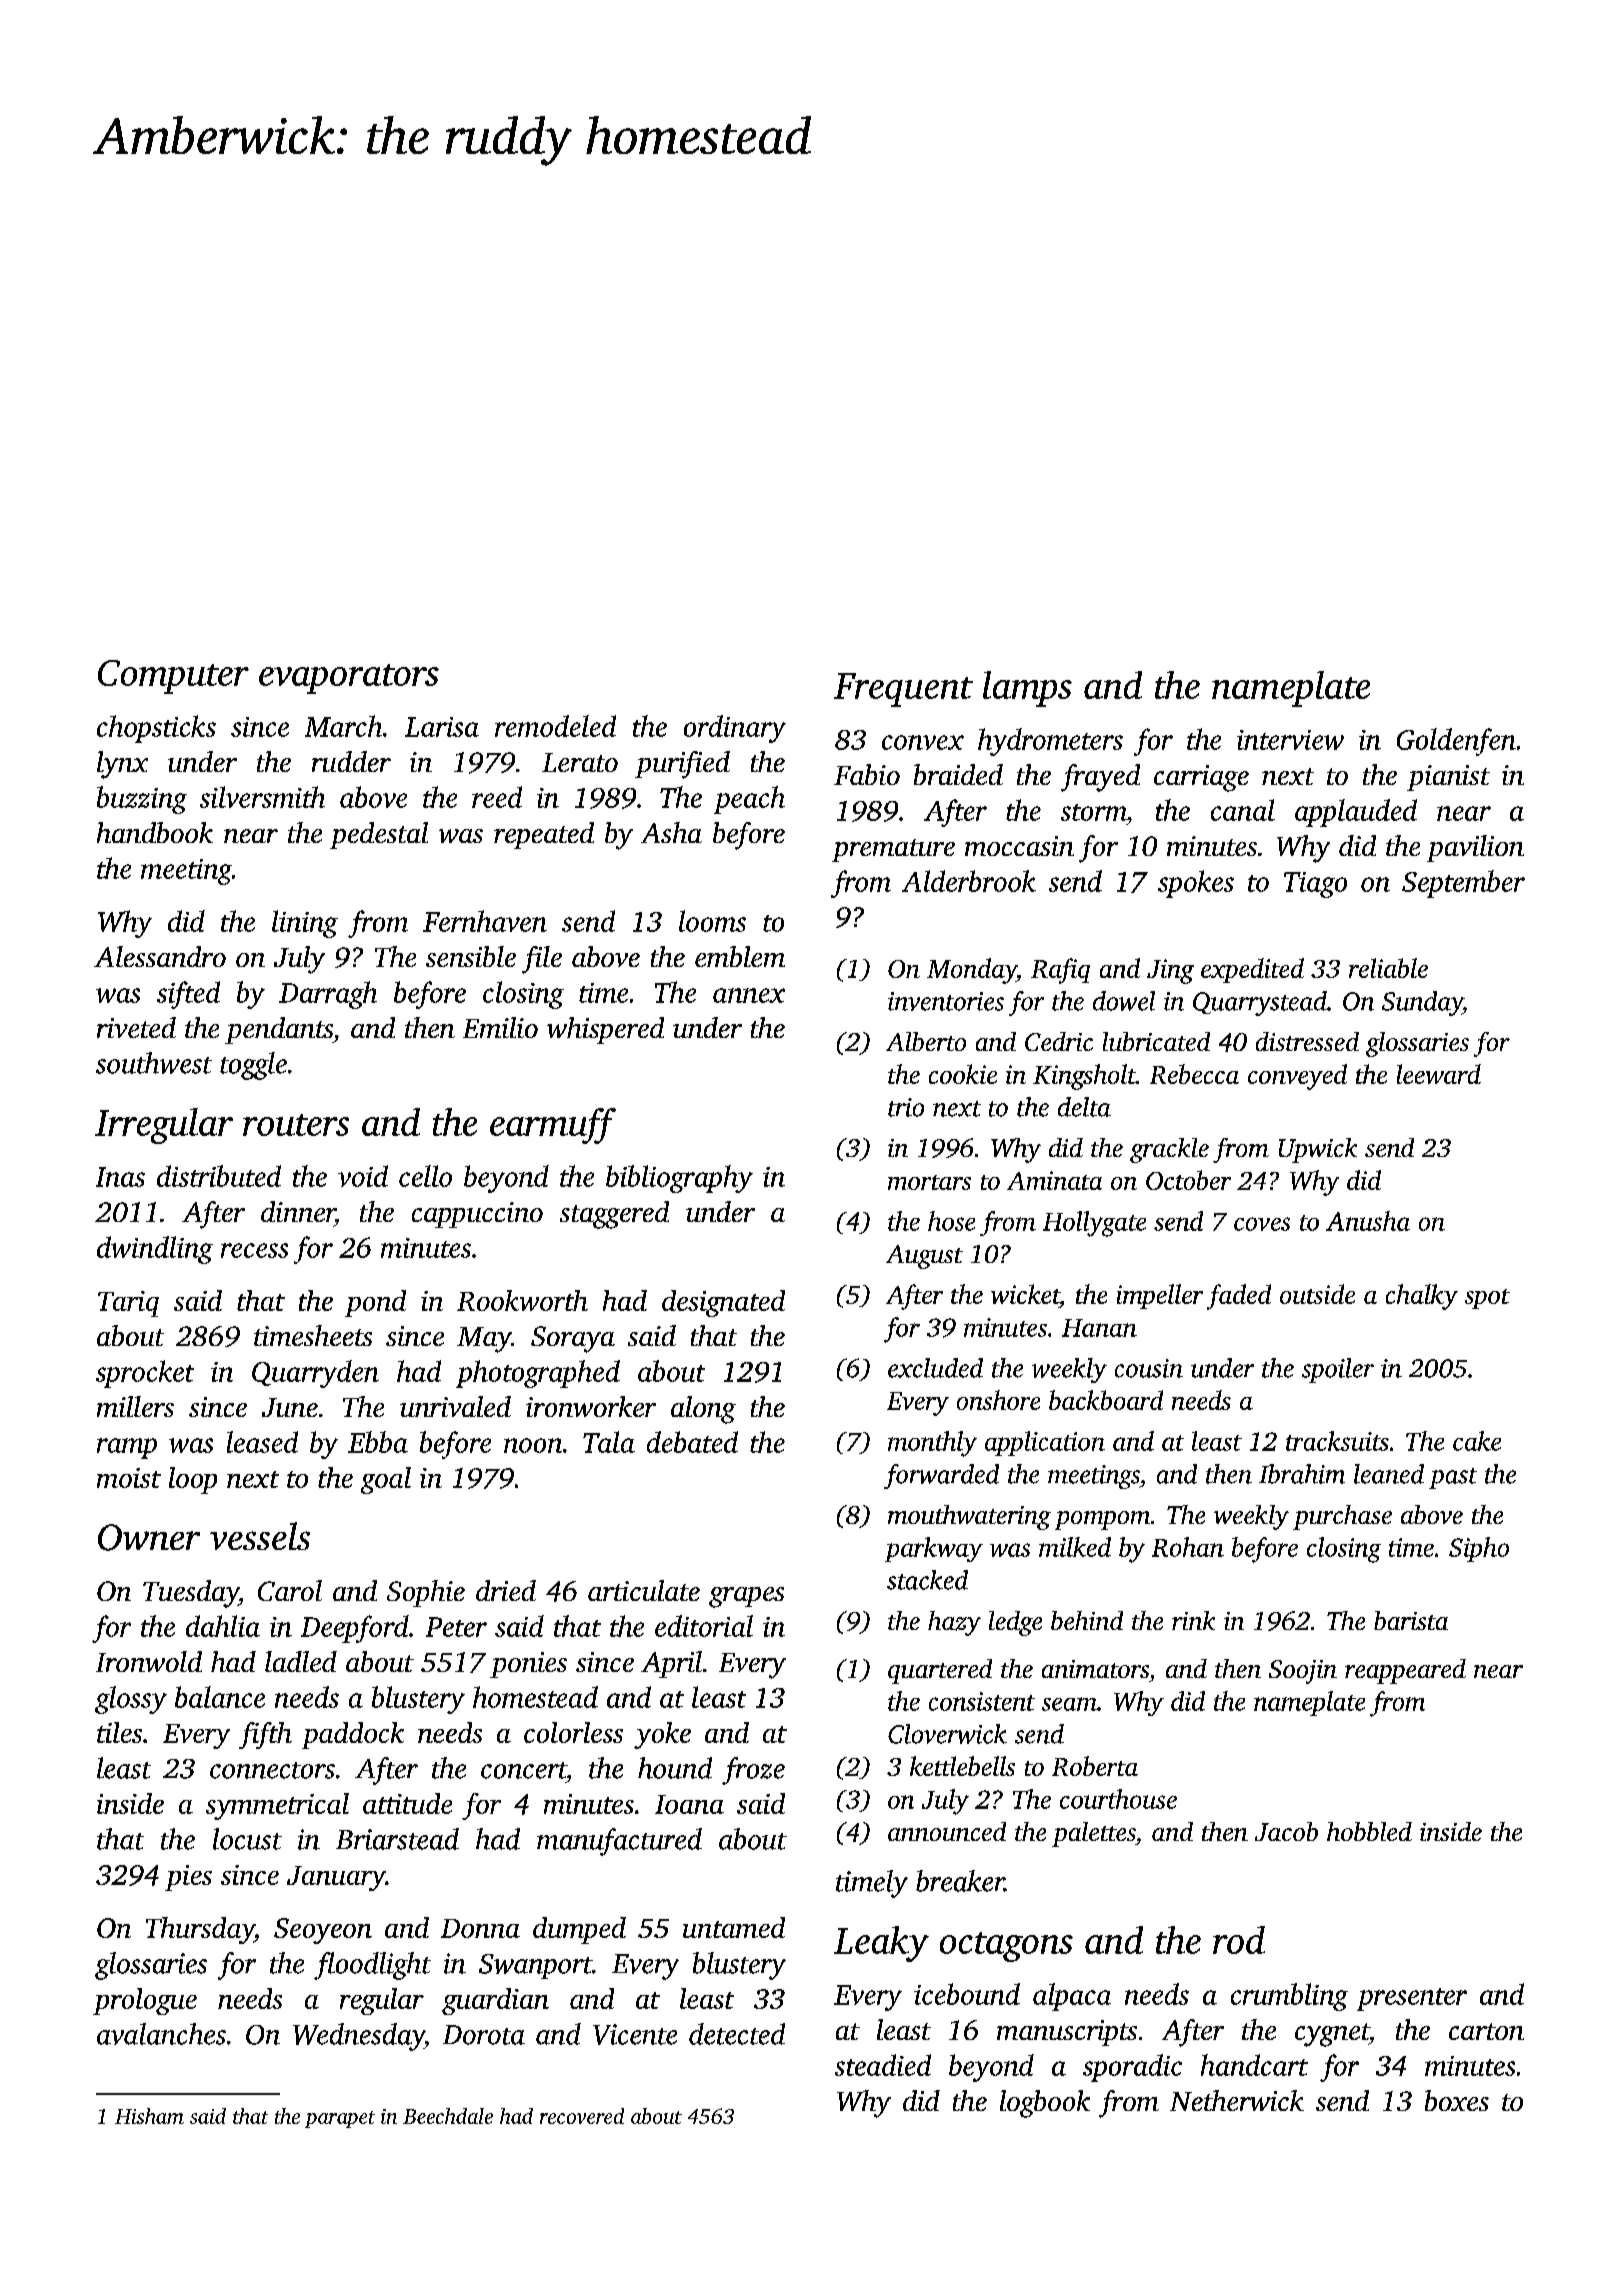  Describe the element at coordinates (1237, 2100) in the page. I see `Netherwick` at that location.
